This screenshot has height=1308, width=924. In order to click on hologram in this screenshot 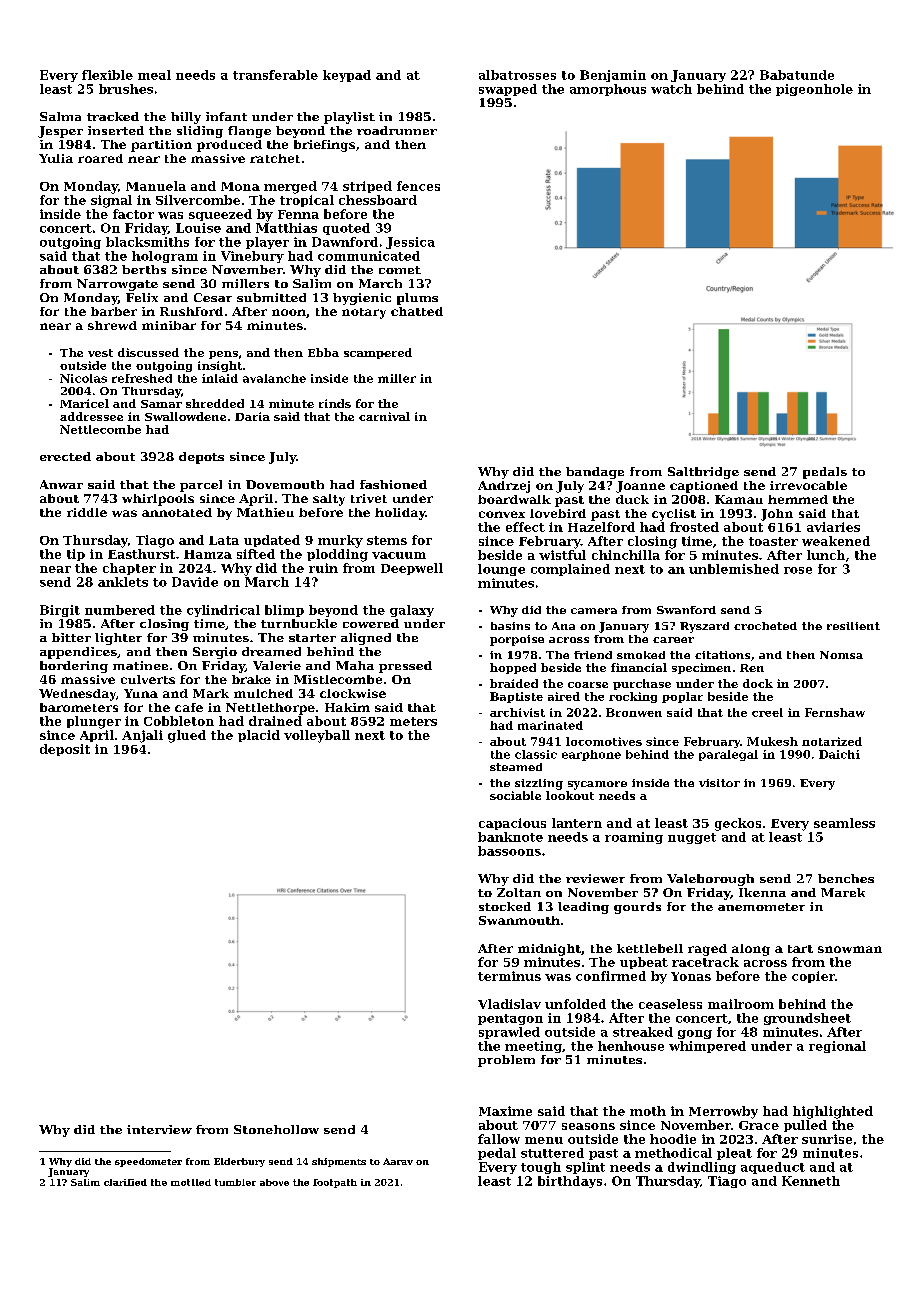, I will do `click(165, 257)`.
